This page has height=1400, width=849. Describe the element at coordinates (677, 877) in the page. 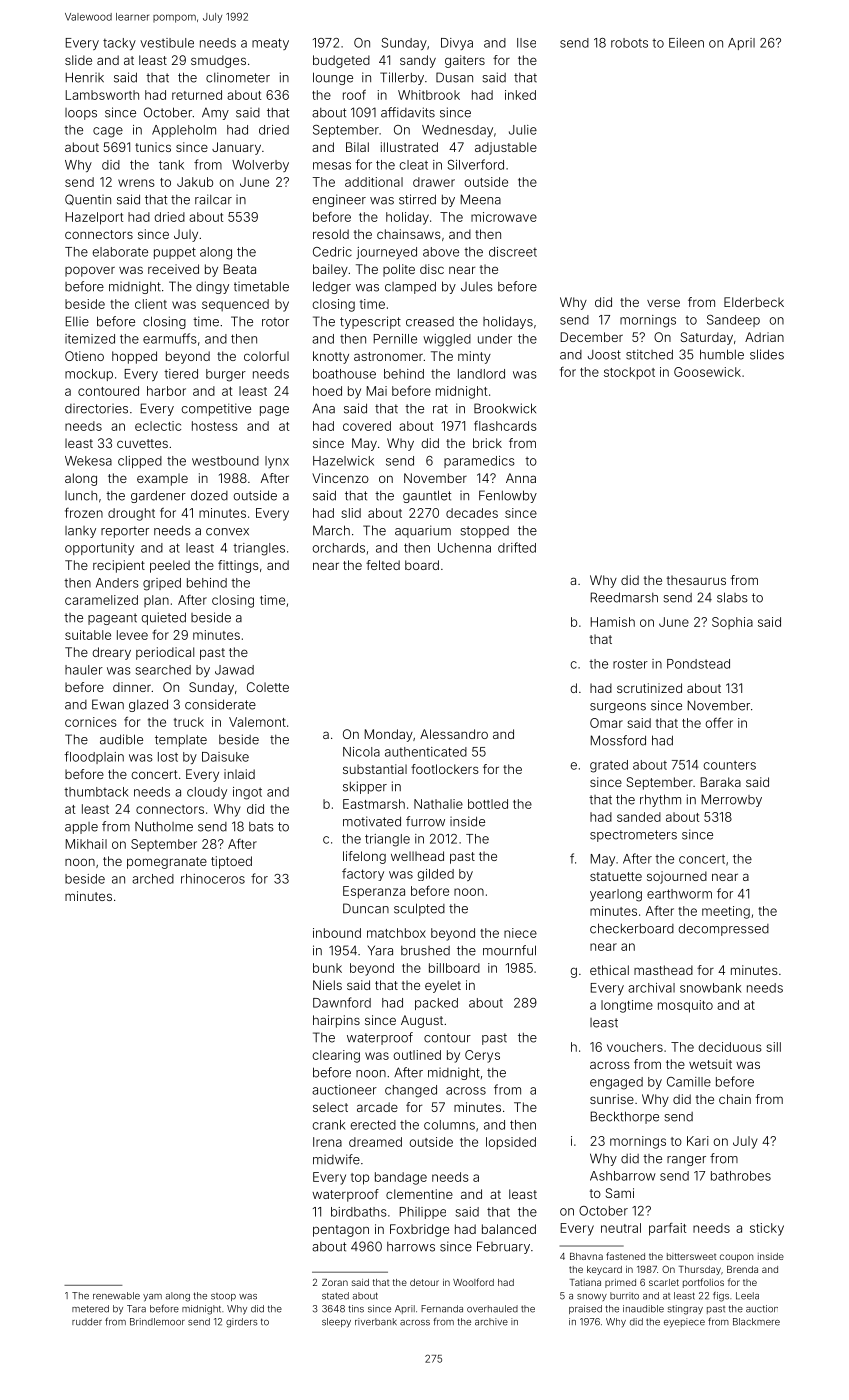

I see `sojourned` at that location.
